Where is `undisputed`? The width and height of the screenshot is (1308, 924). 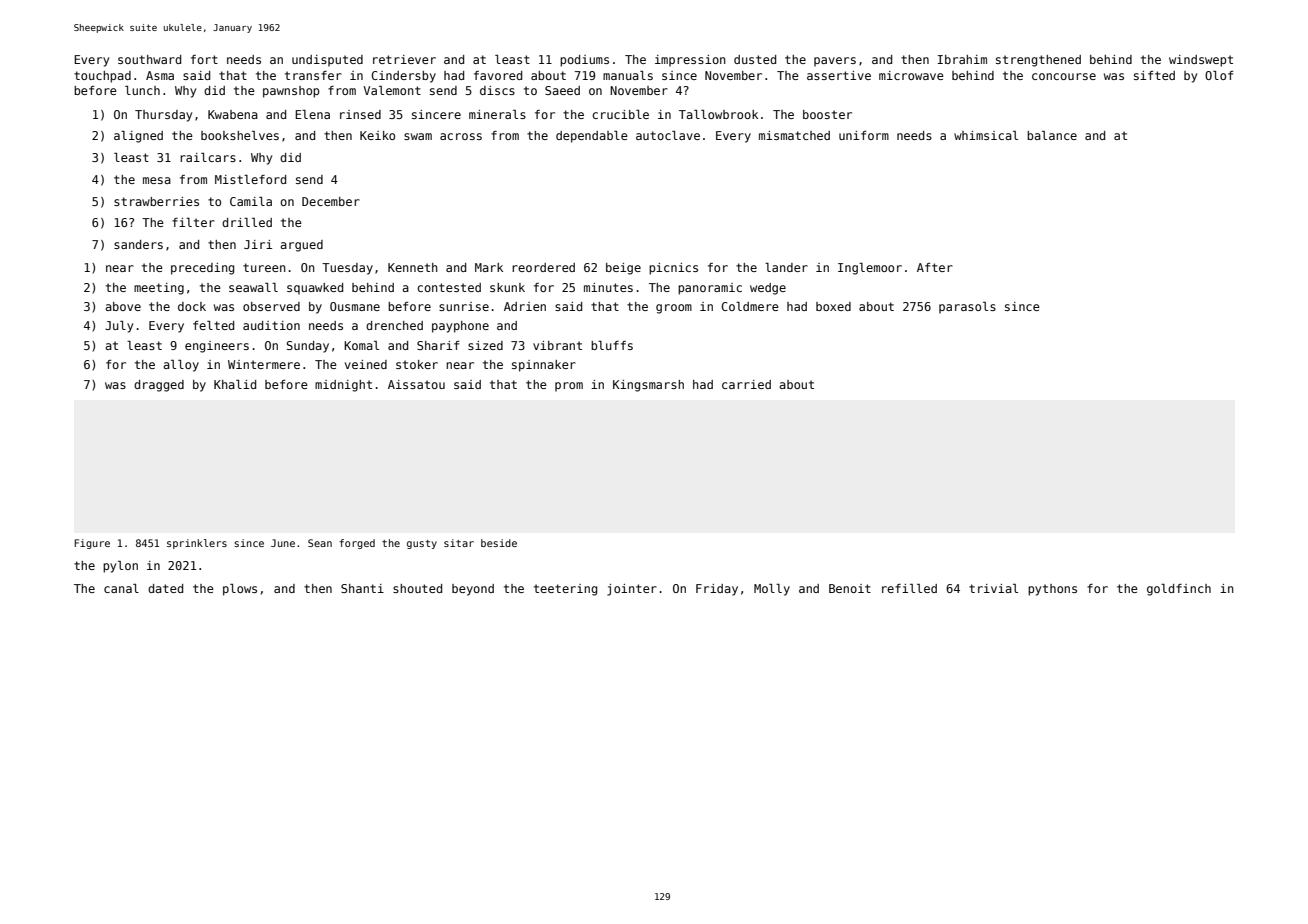 undisputed is located at coordinates (327, 61).
